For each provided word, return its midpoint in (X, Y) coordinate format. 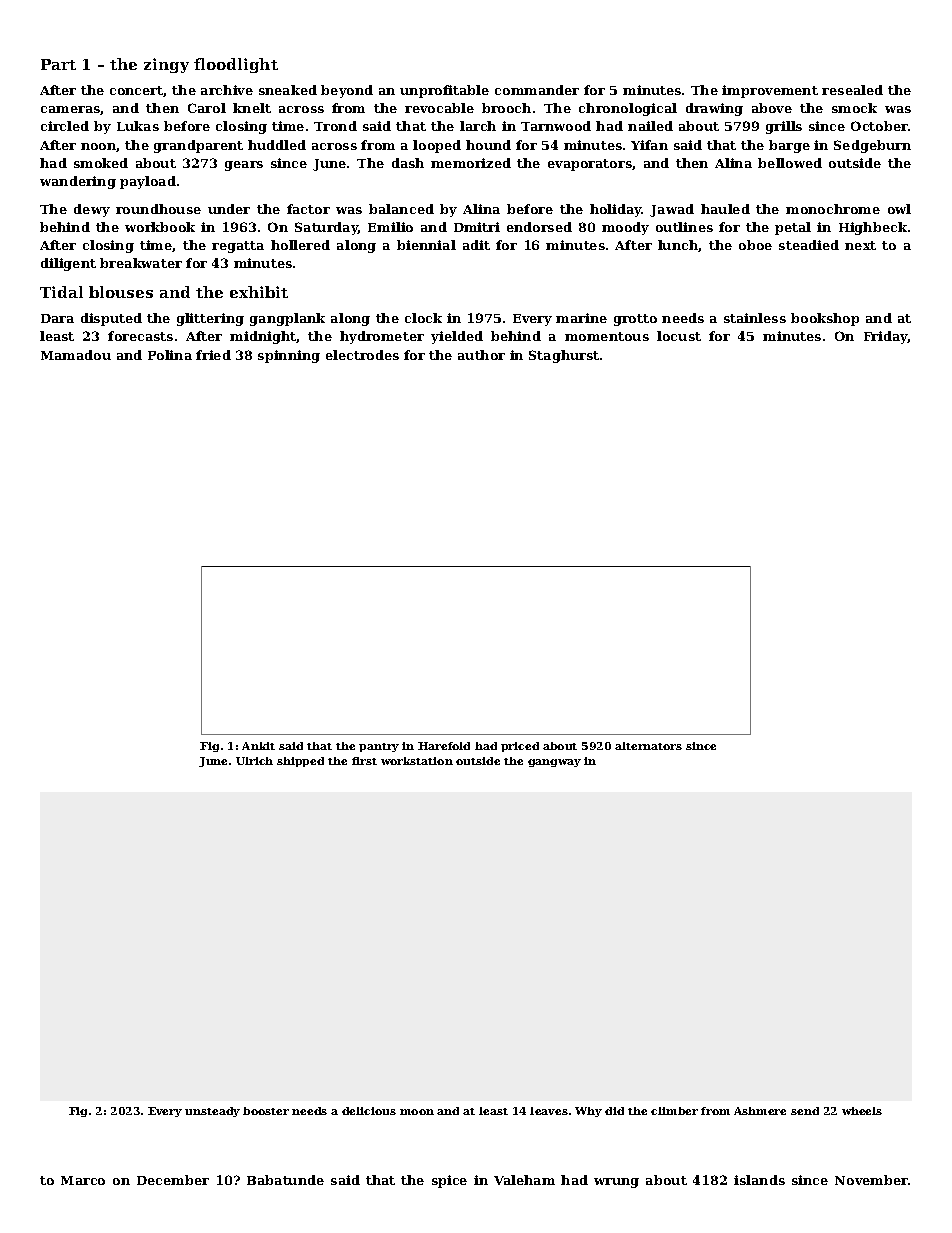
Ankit (258, 746)
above (772, 108)
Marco (83, 1180)
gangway (554, 763)
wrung (616, 1183)
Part (58, 64)
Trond (335, 126)
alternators (648, 746)
